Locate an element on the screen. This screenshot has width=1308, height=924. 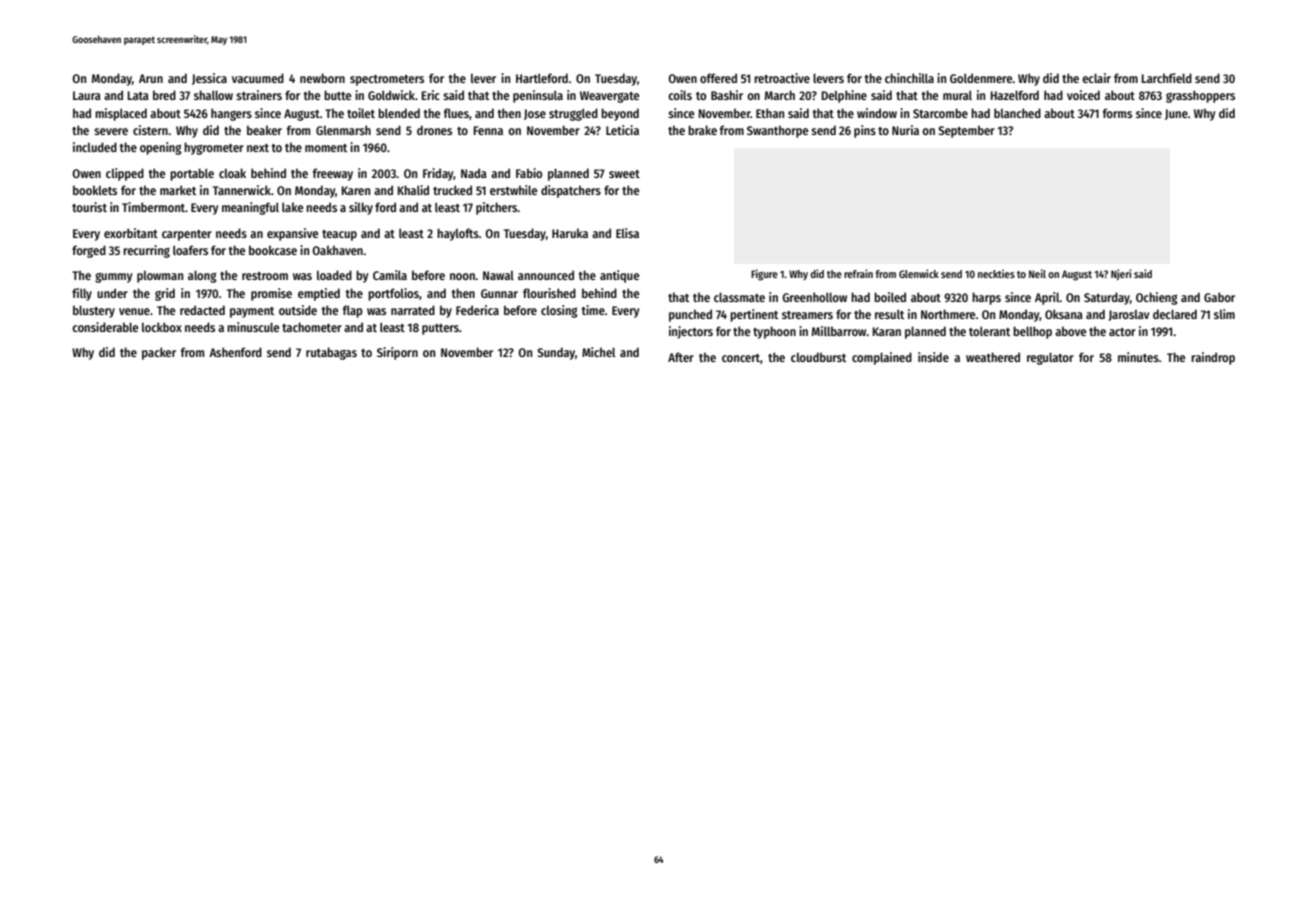
spectrometers is located at coordinates (387, 80).
